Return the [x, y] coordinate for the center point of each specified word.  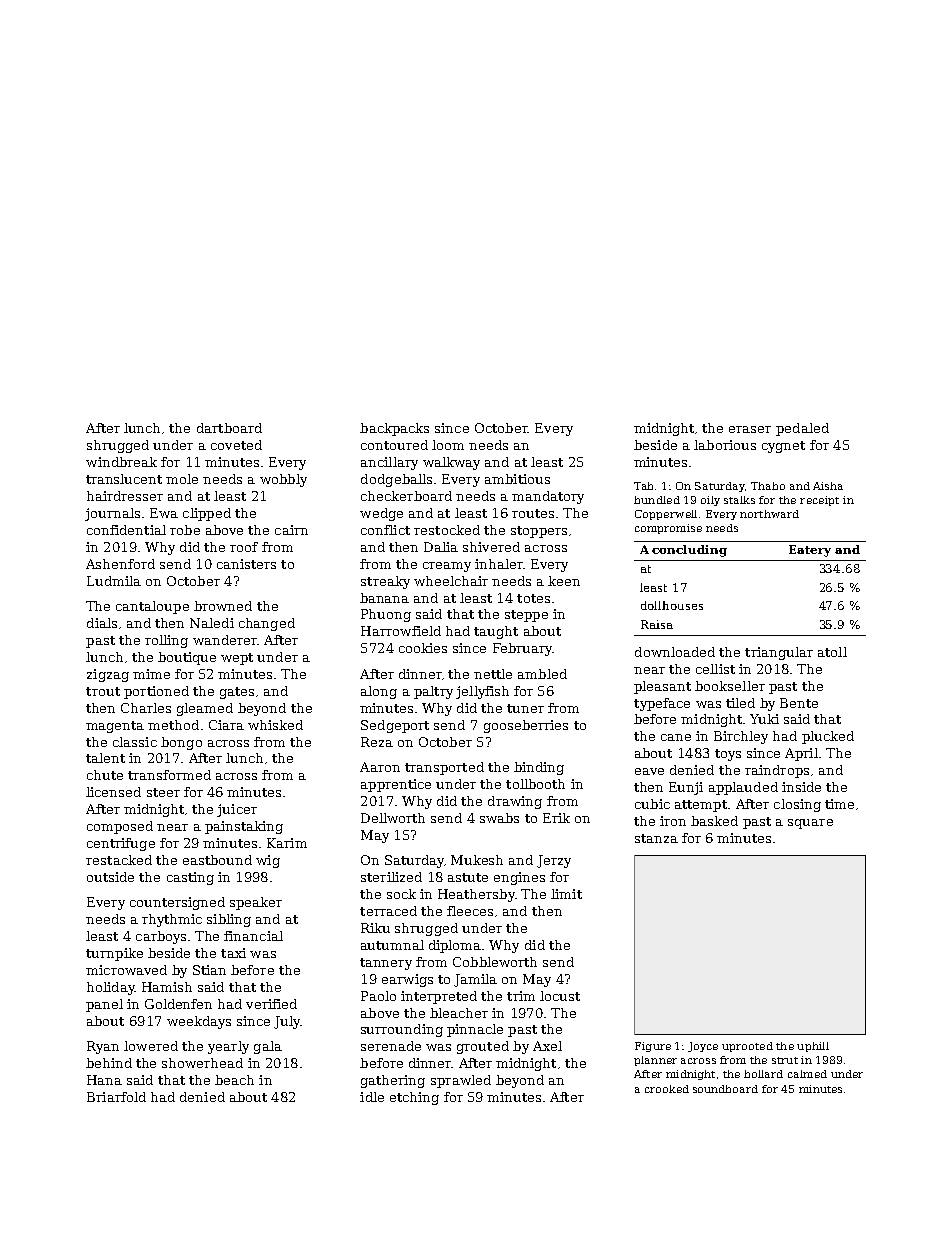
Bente [799, 703]
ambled [542, 674]
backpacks [394, 429]
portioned [156, 692]
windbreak [121, 462]
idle [372, 1097]
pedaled [802, 429]
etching [414, 1098]
